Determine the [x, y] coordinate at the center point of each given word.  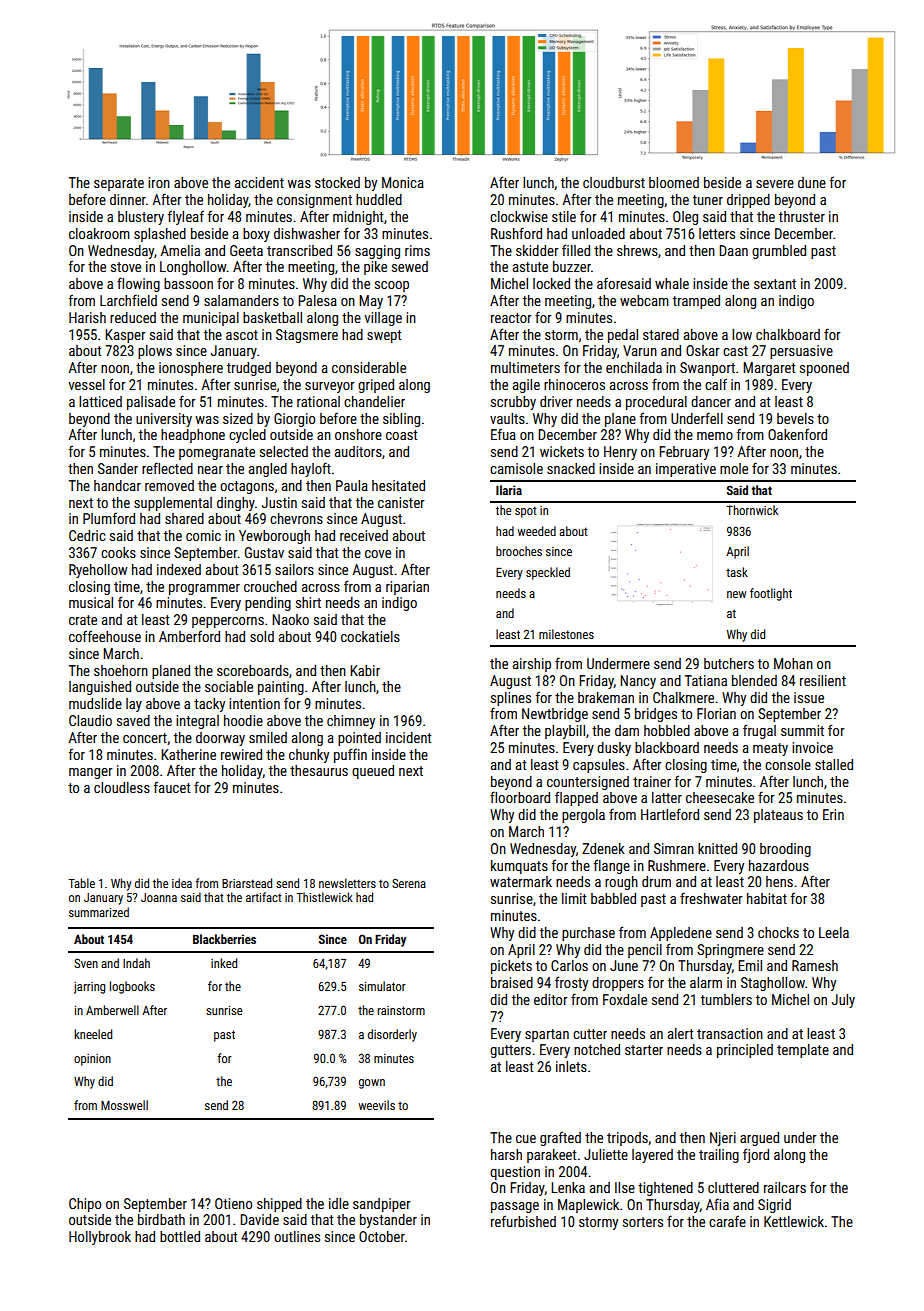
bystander [388, 1221]
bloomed [674, 182]
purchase [588, 934]
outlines [297, 1236]
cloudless [122, 787]
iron [159, 182]
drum [656, 881]
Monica [403, 182]
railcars [785, 1187]
